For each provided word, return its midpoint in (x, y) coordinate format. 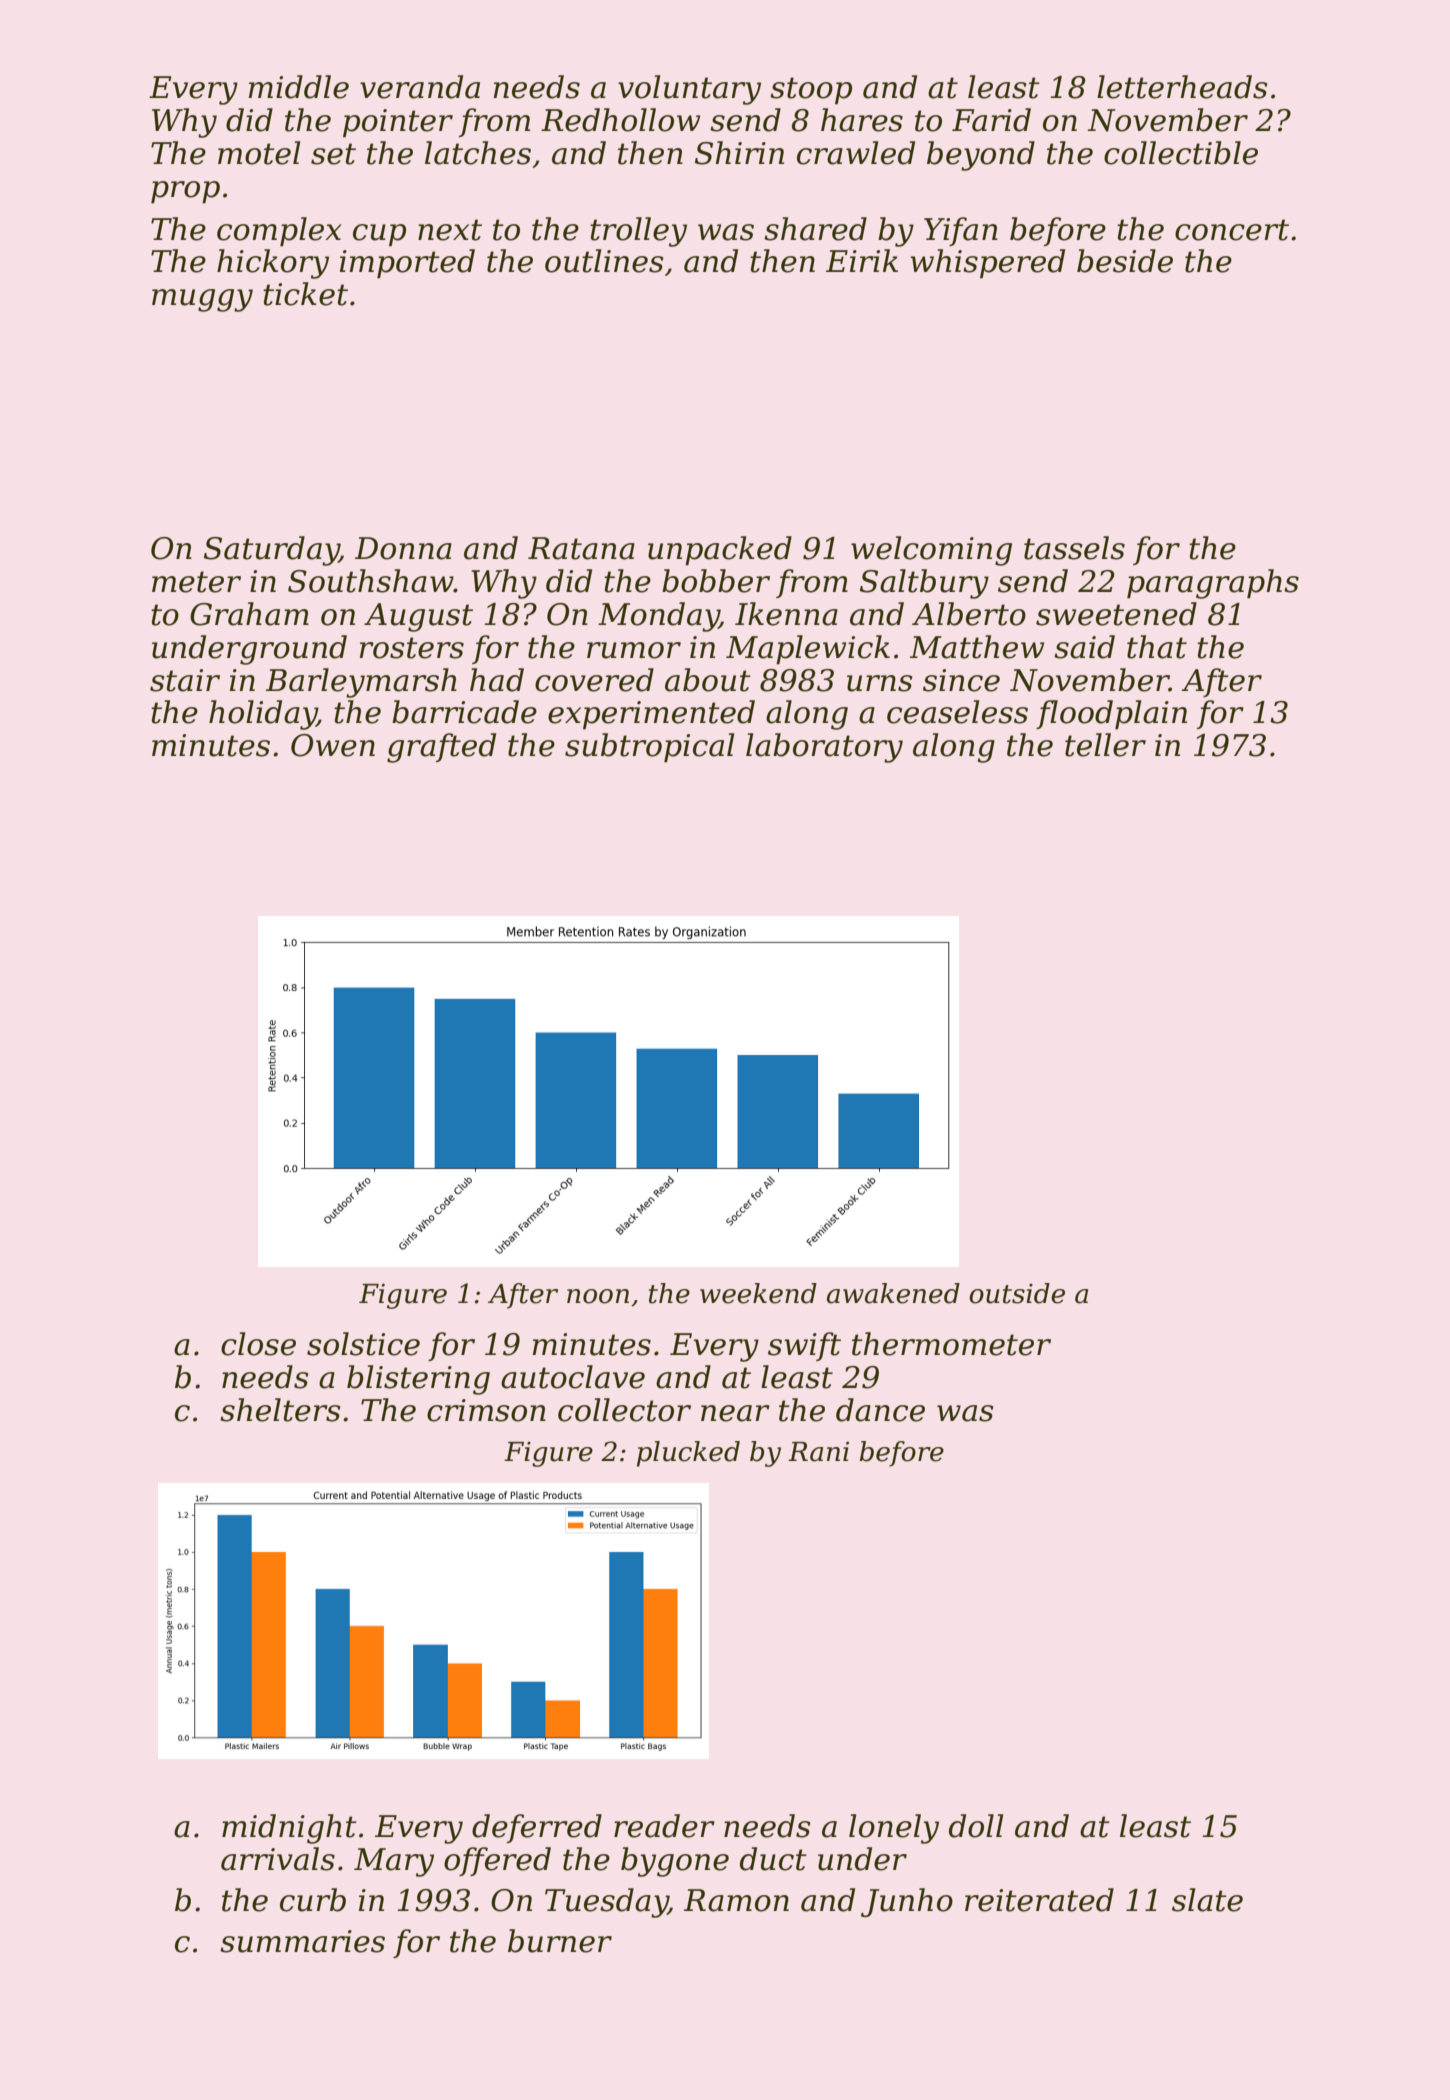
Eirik (862, 260)
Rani (818, 1452)
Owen (333, 745)
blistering (418, 1380)
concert (1232, 230)
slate (1207, 1900)
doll (976, 1826)
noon (598, 1296)
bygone (675, 1862)
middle (299, 87)
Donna (403, 548)
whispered (987, 264)
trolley (638, 232)
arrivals (278, 1859)
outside (1017, 1293)
